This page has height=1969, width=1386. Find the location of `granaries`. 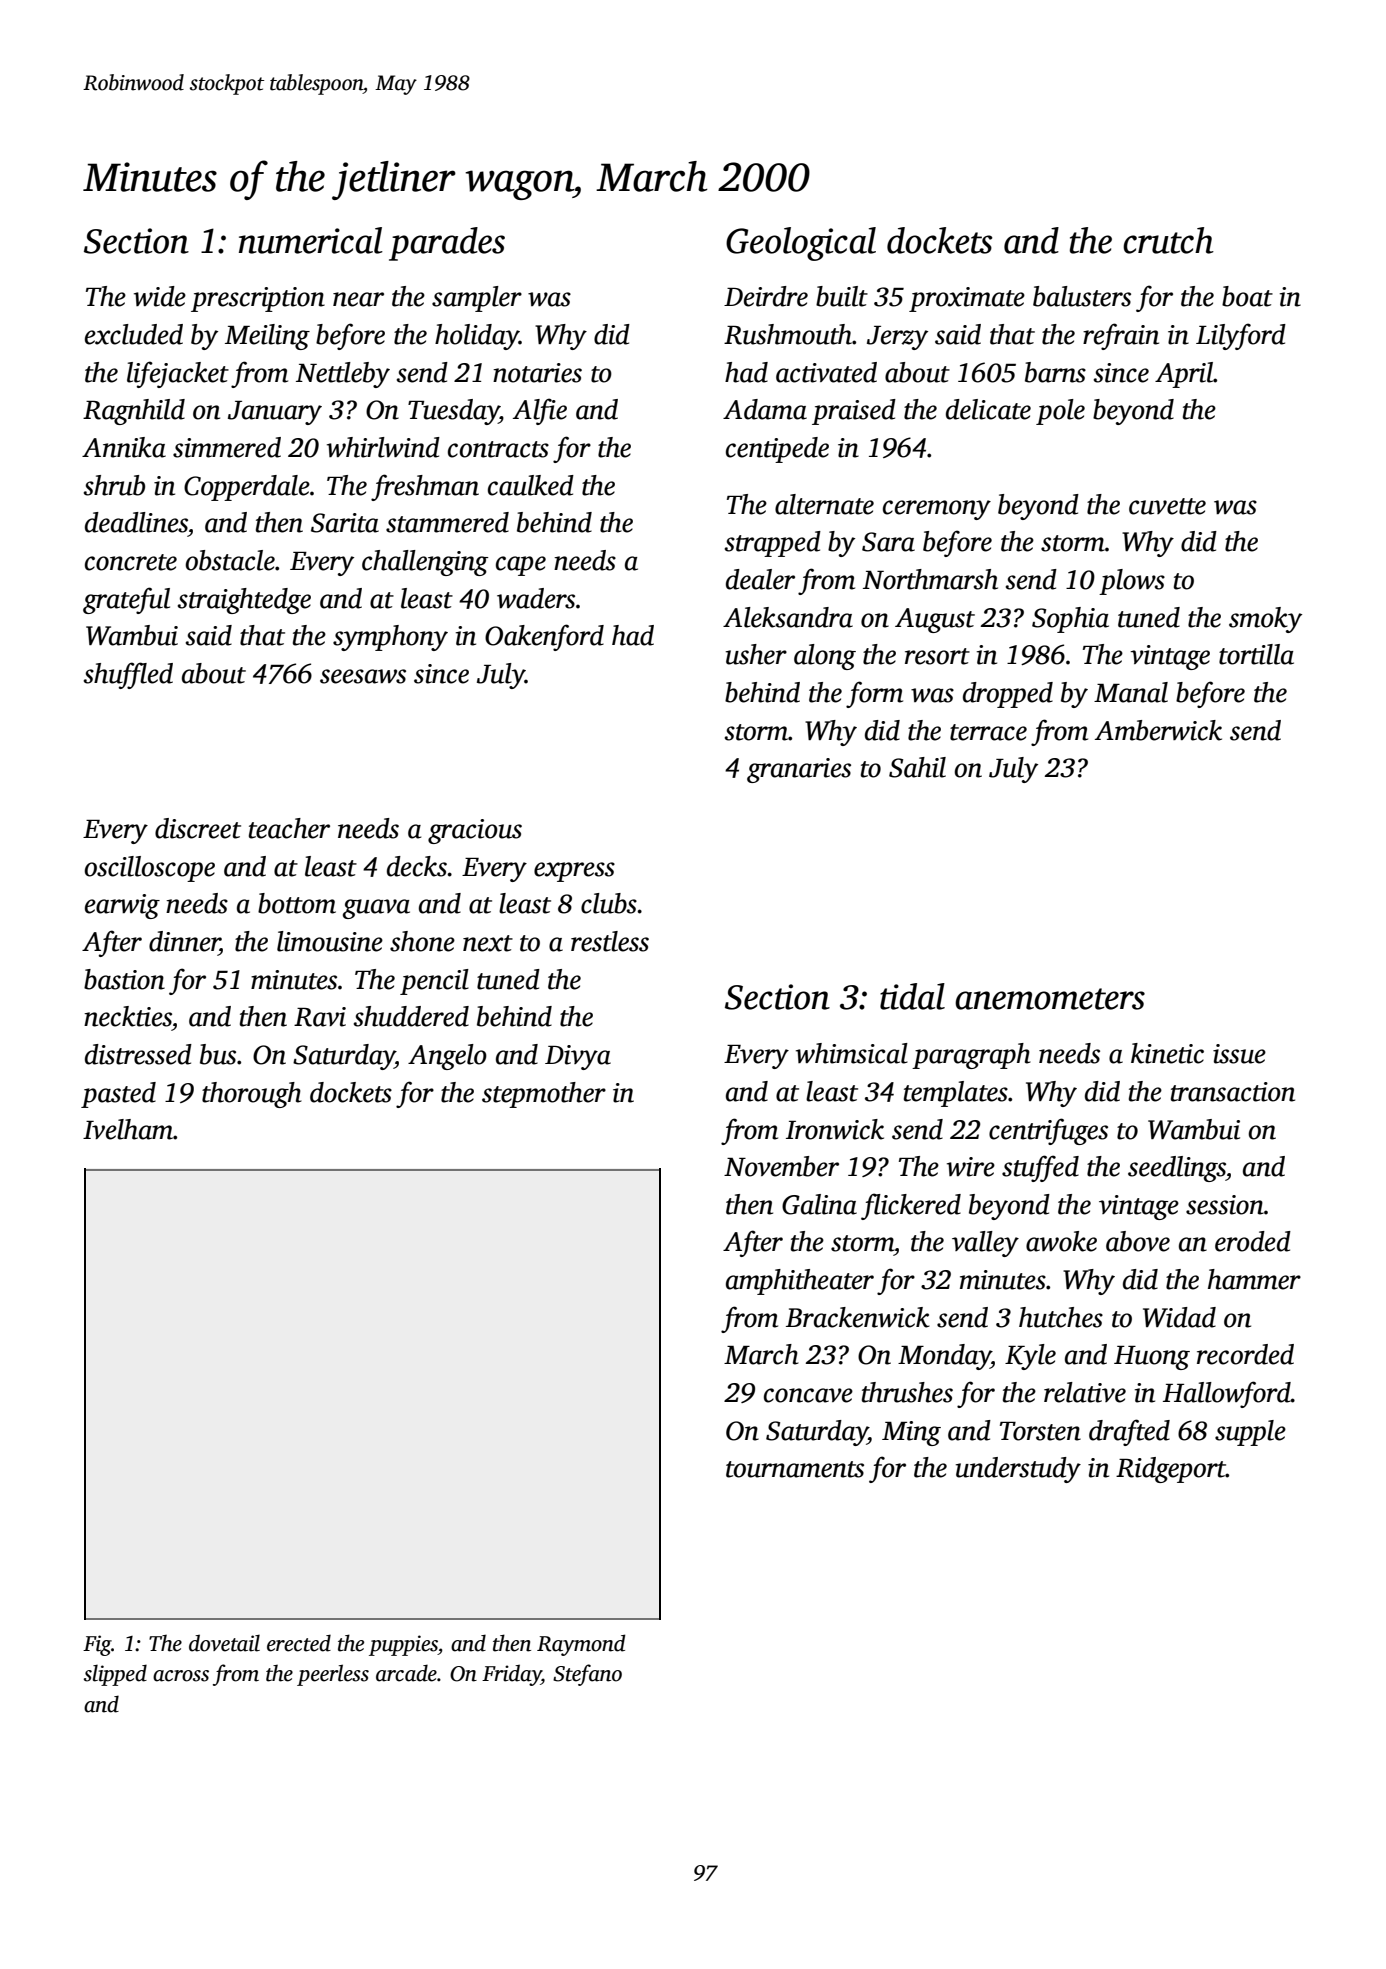

granaries is located at coordinates (799, 770).
